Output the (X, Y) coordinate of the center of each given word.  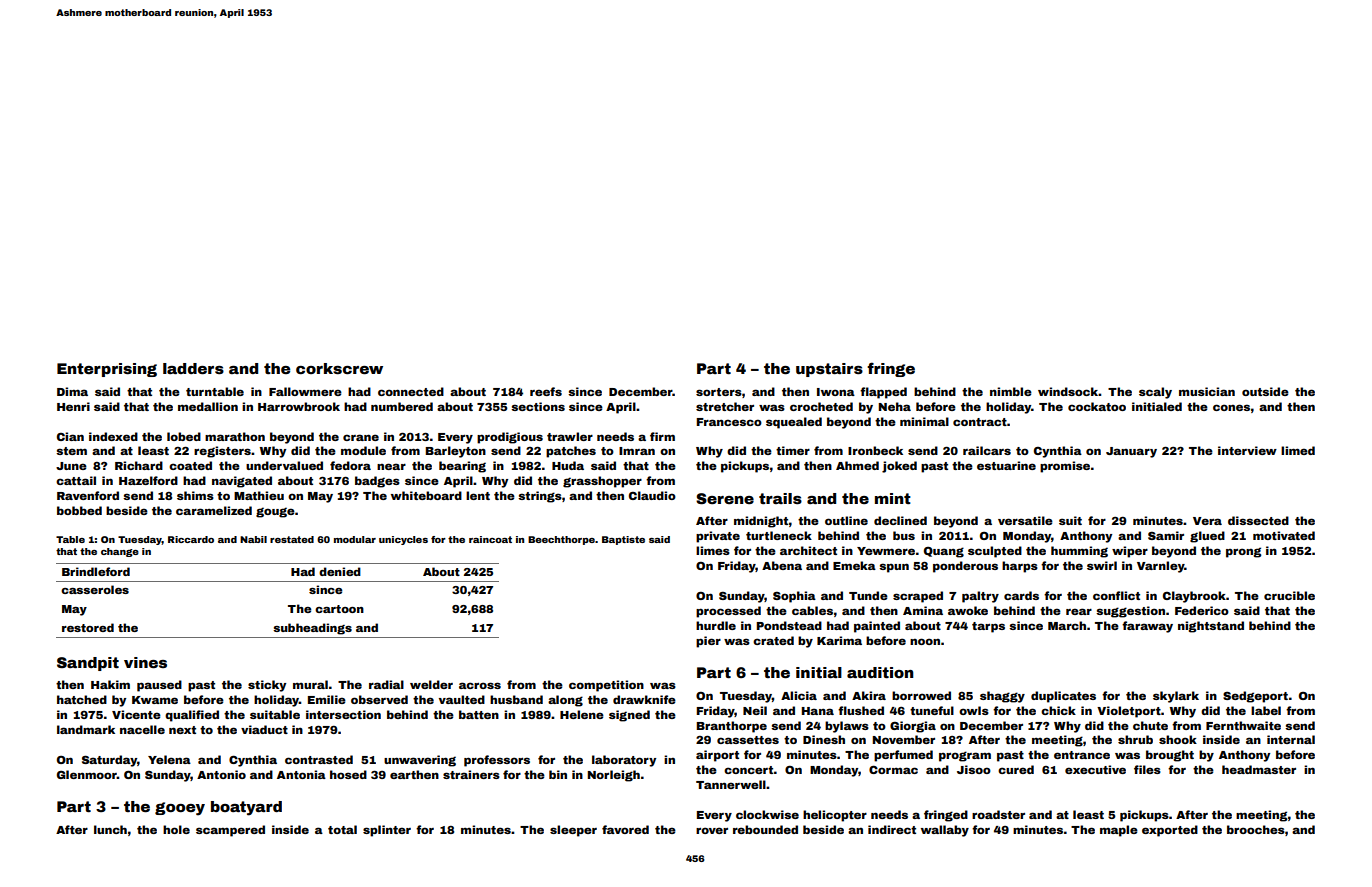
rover (712, 830)
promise (1065, 467)
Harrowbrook (299, 406)
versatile (1025, 520)
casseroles (95, 589)
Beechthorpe (561, 540)
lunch (110, 829)
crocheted (821, 406)
